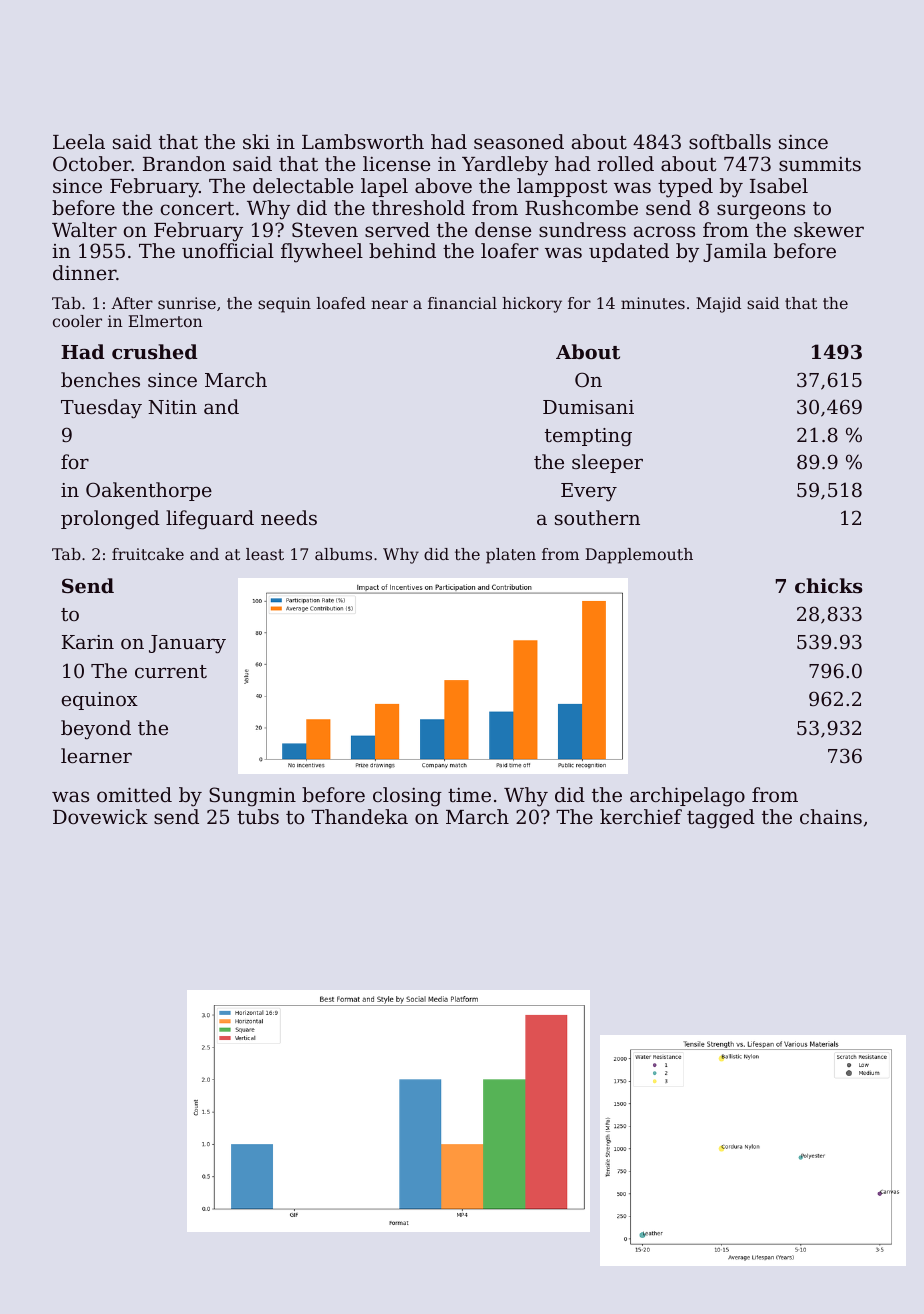  Describe the element at coordinates (322, 253) in the screenshot. I see `flywheel` at that location.
